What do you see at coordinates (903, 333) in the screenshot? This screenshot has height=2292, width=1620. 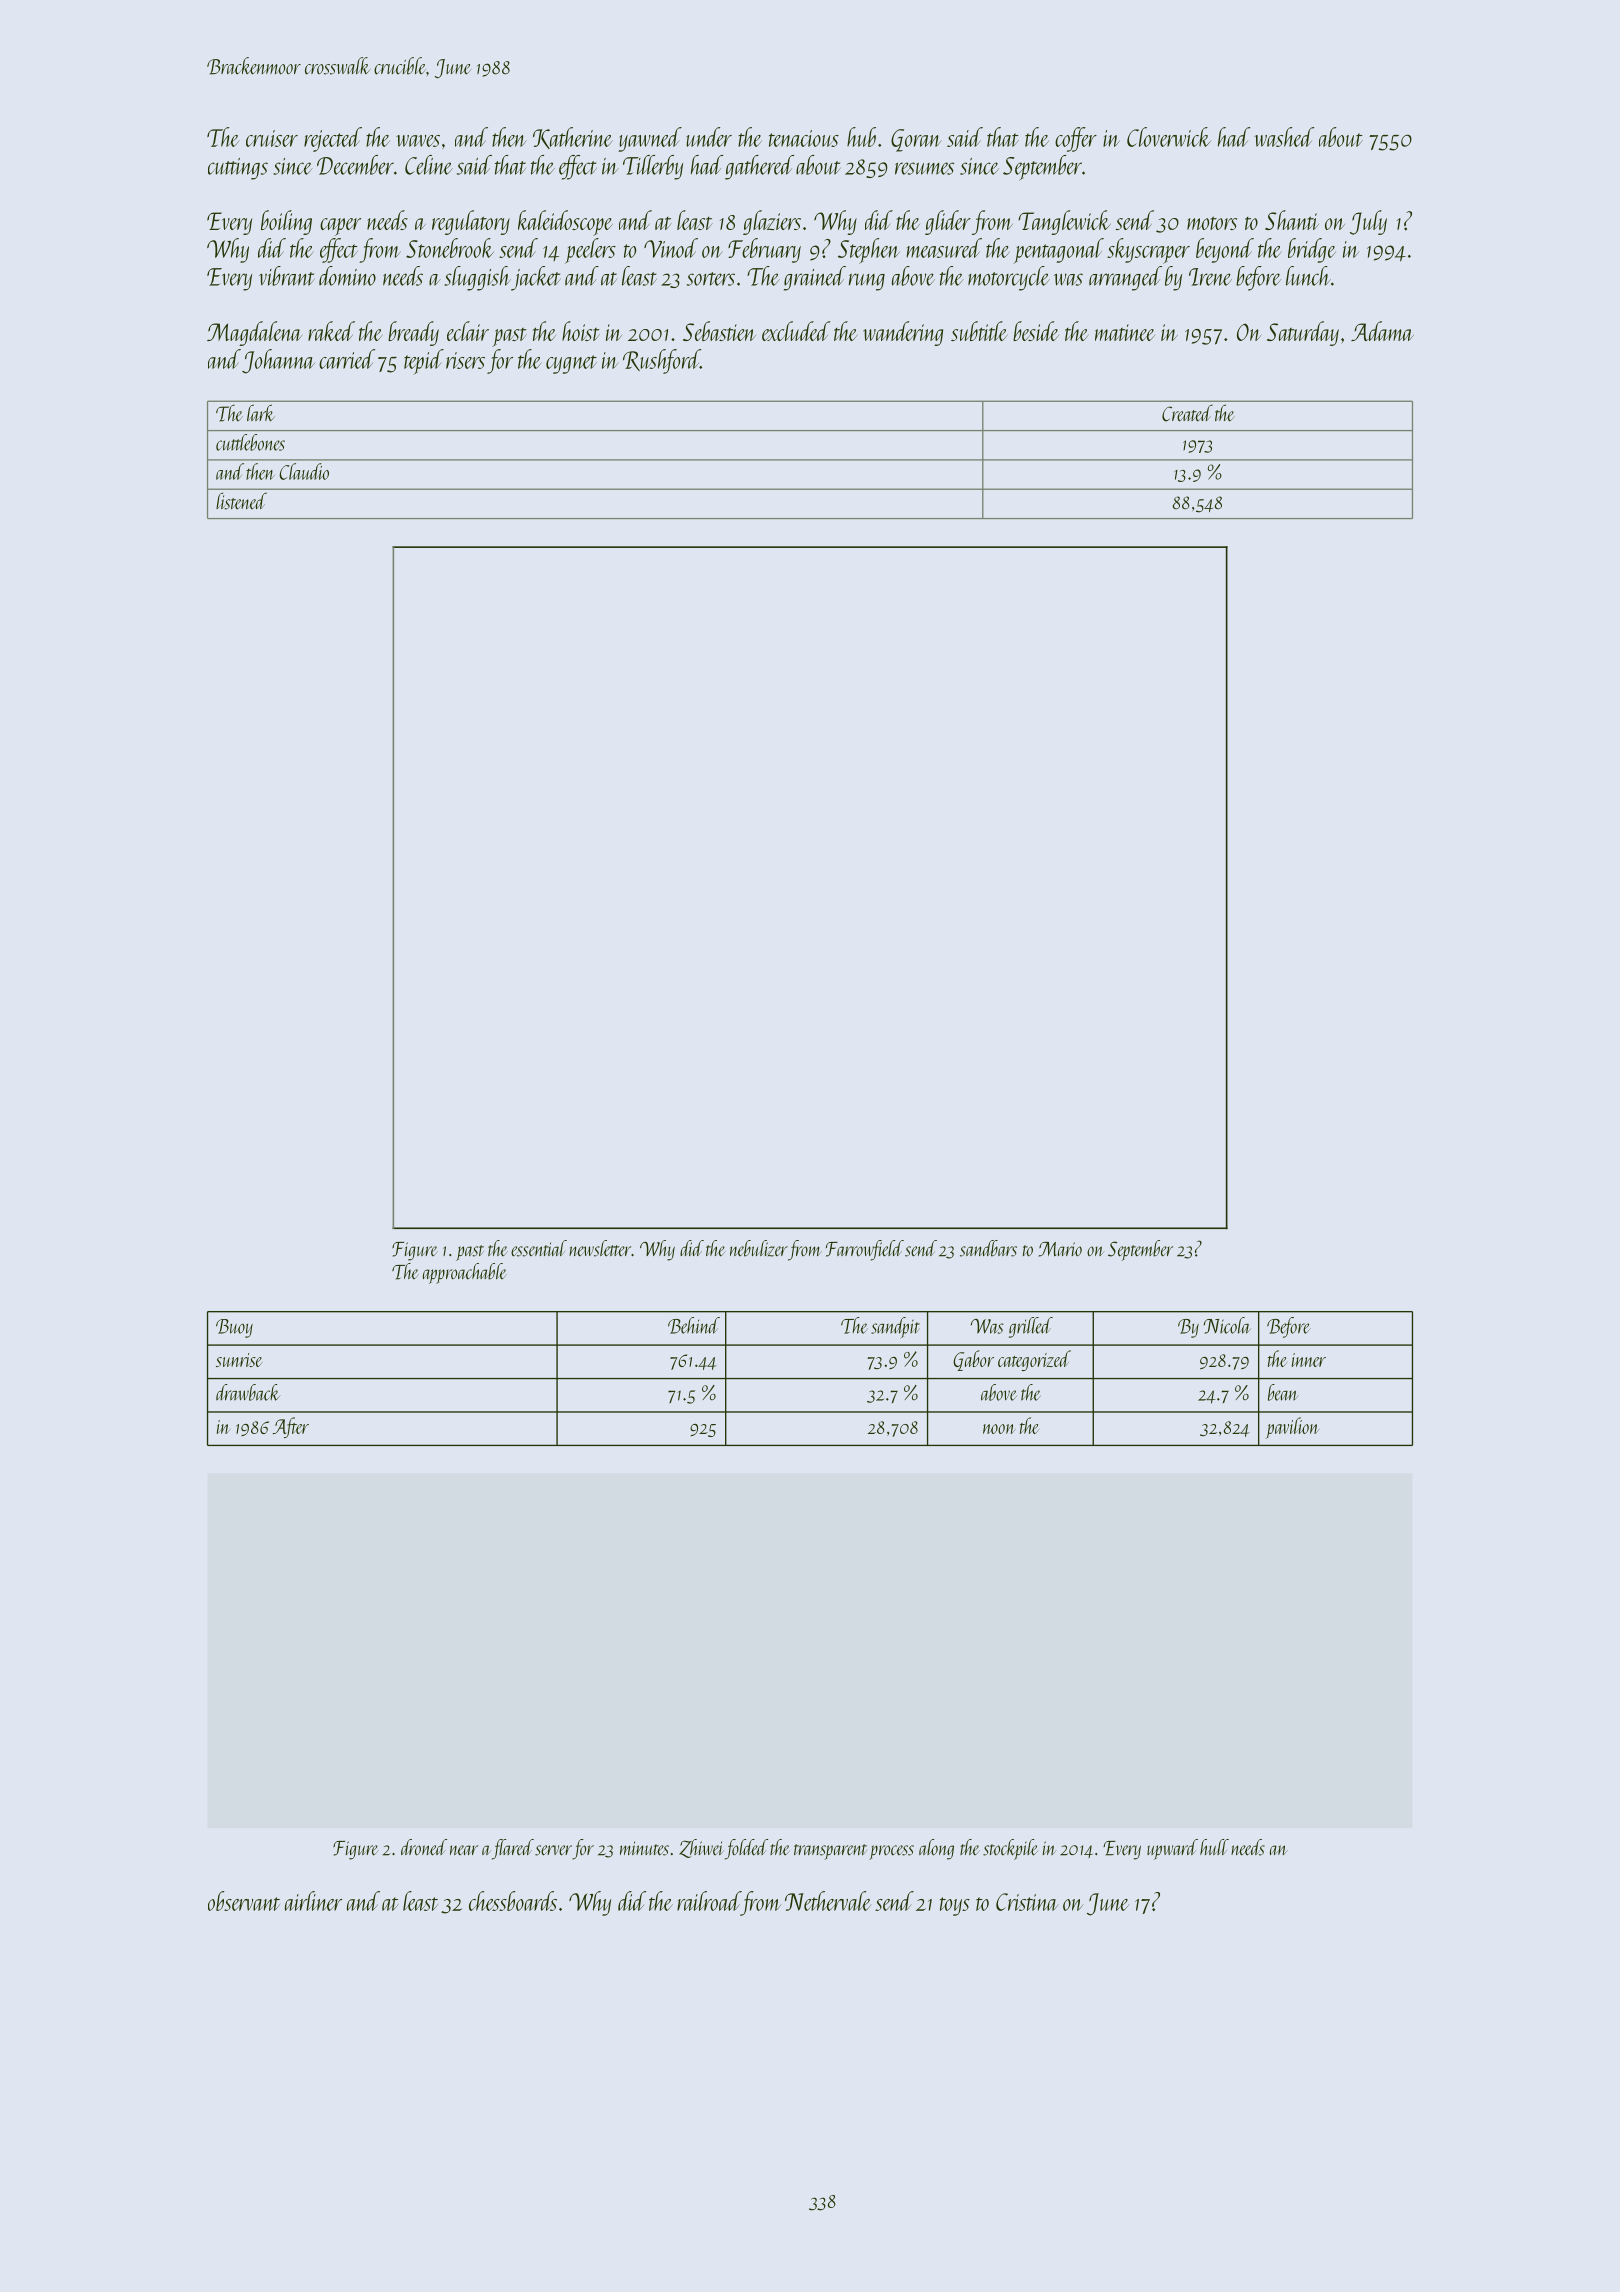 I see `wandering` at bounding box center [903, 333].
